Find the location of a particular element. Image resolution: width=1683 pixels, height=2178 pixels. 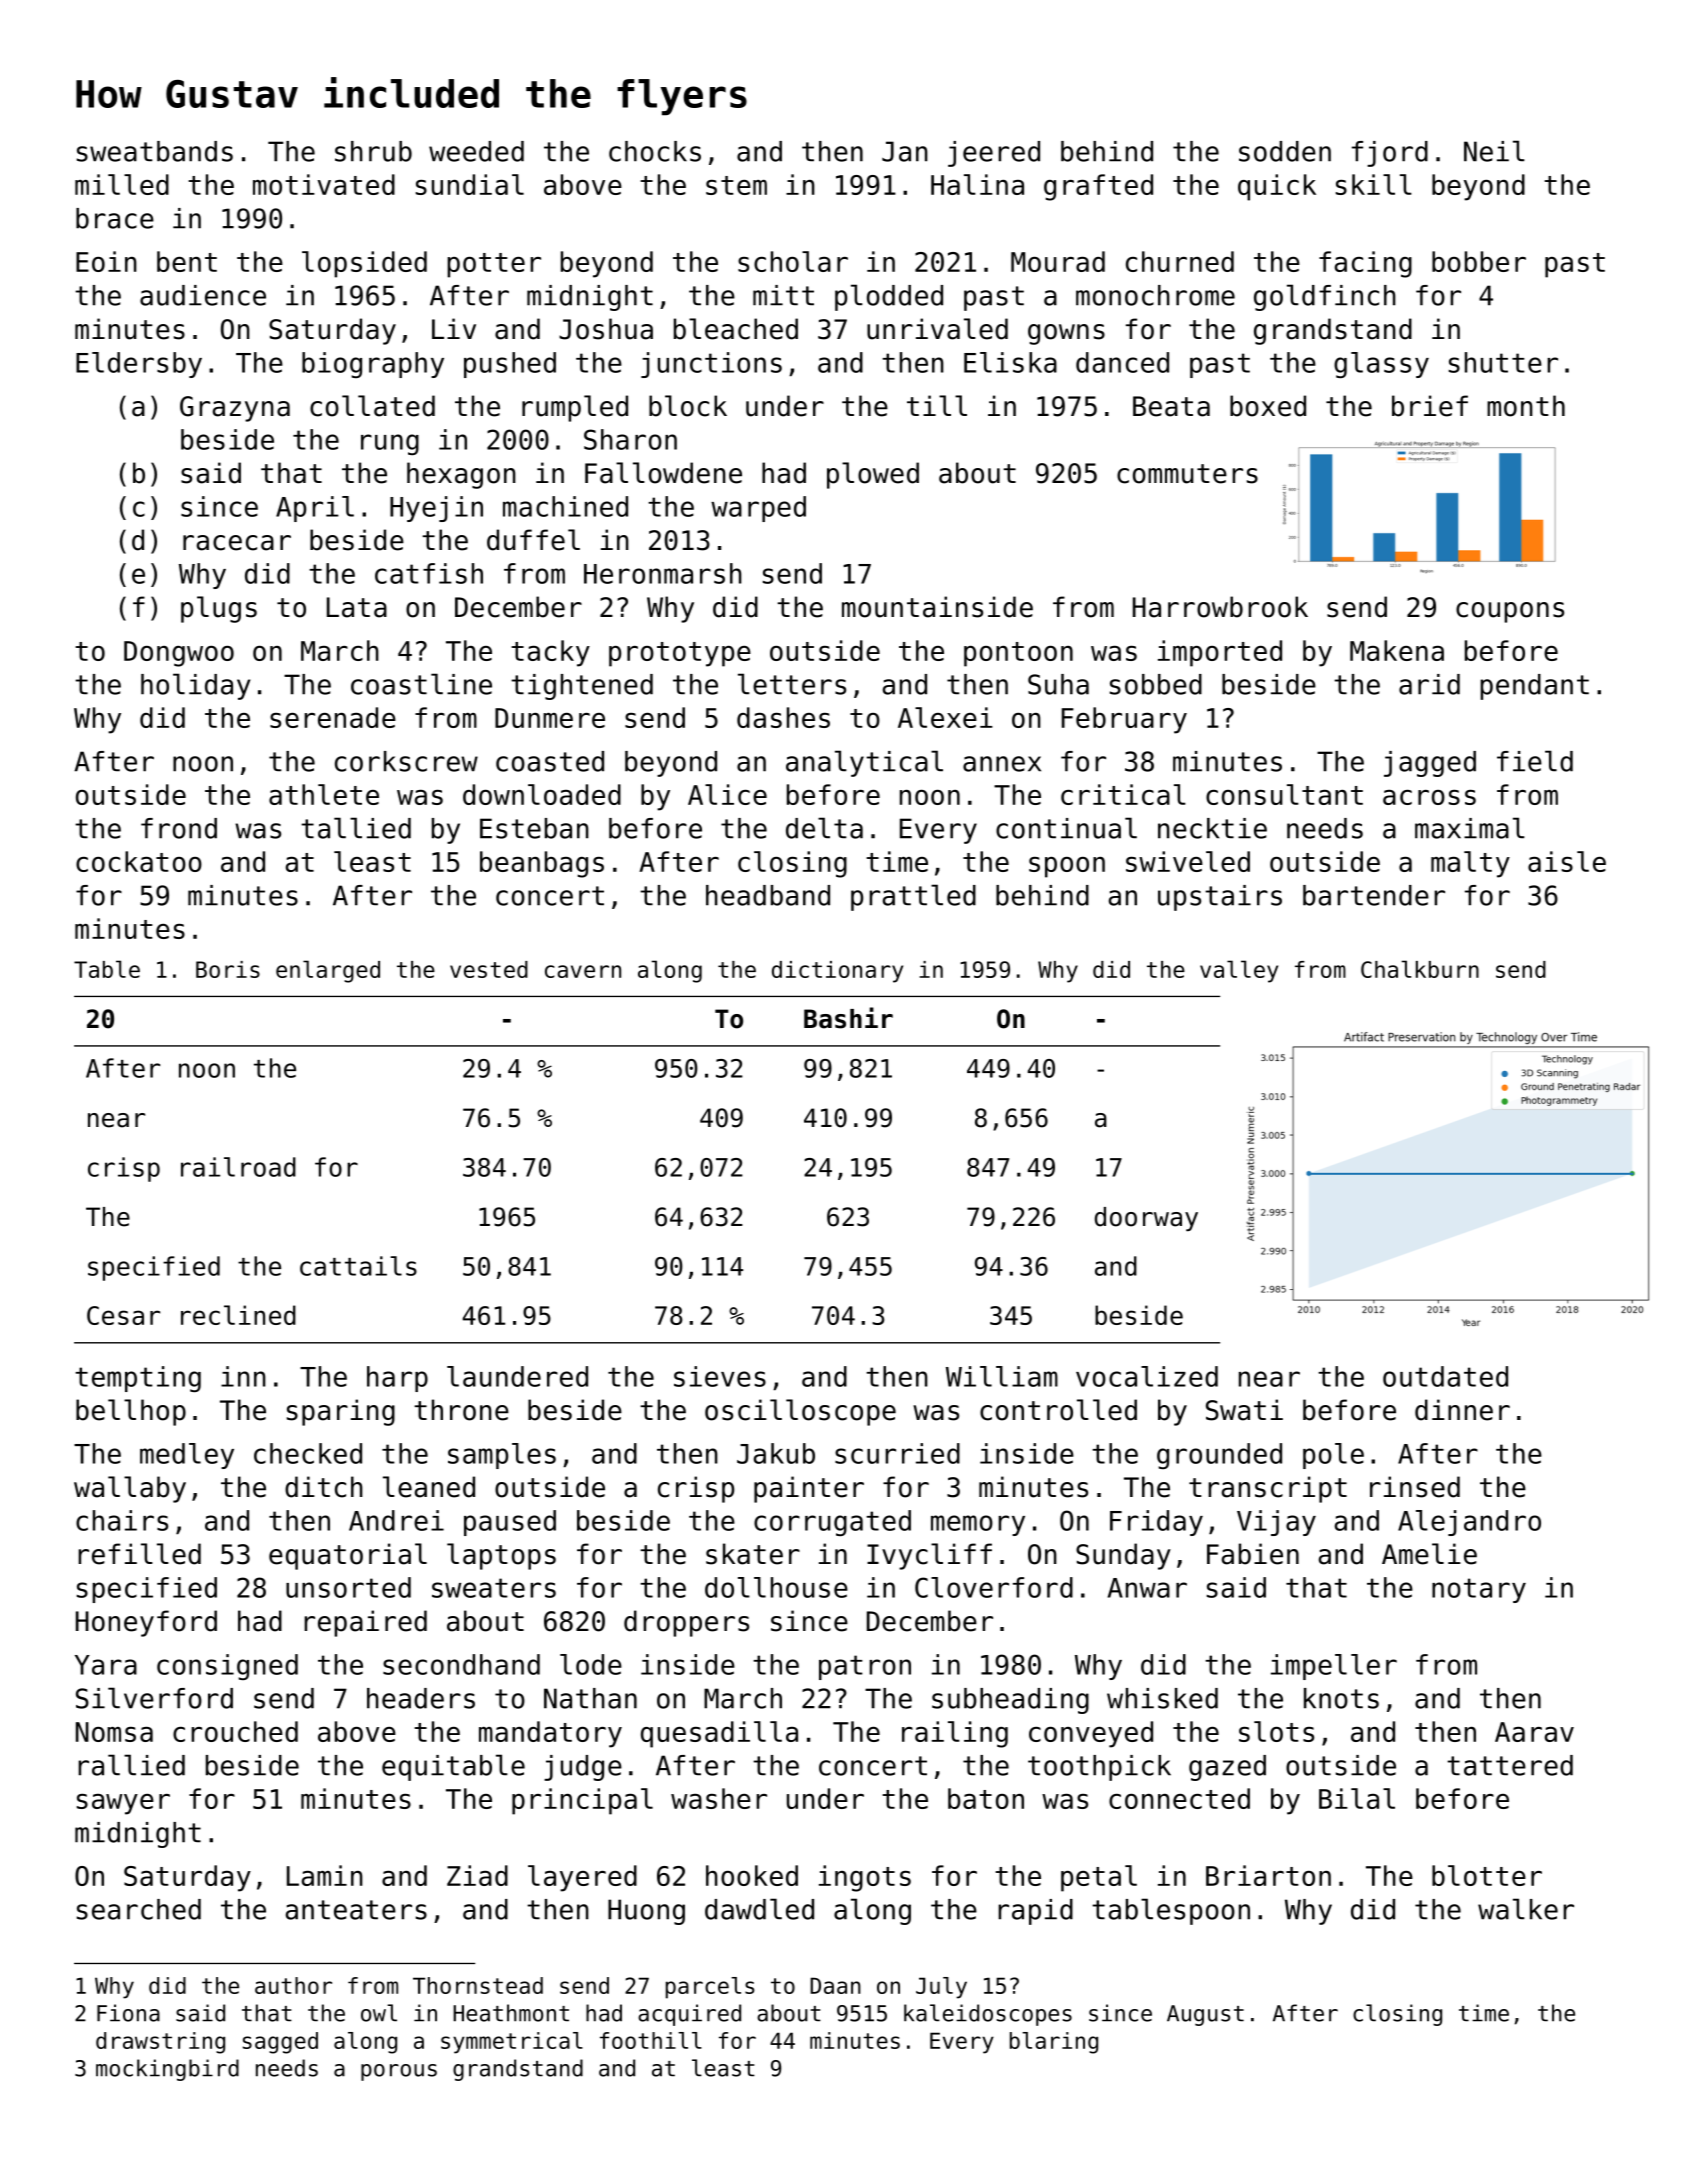

doorway is located at coordinates (1146, 1219).
